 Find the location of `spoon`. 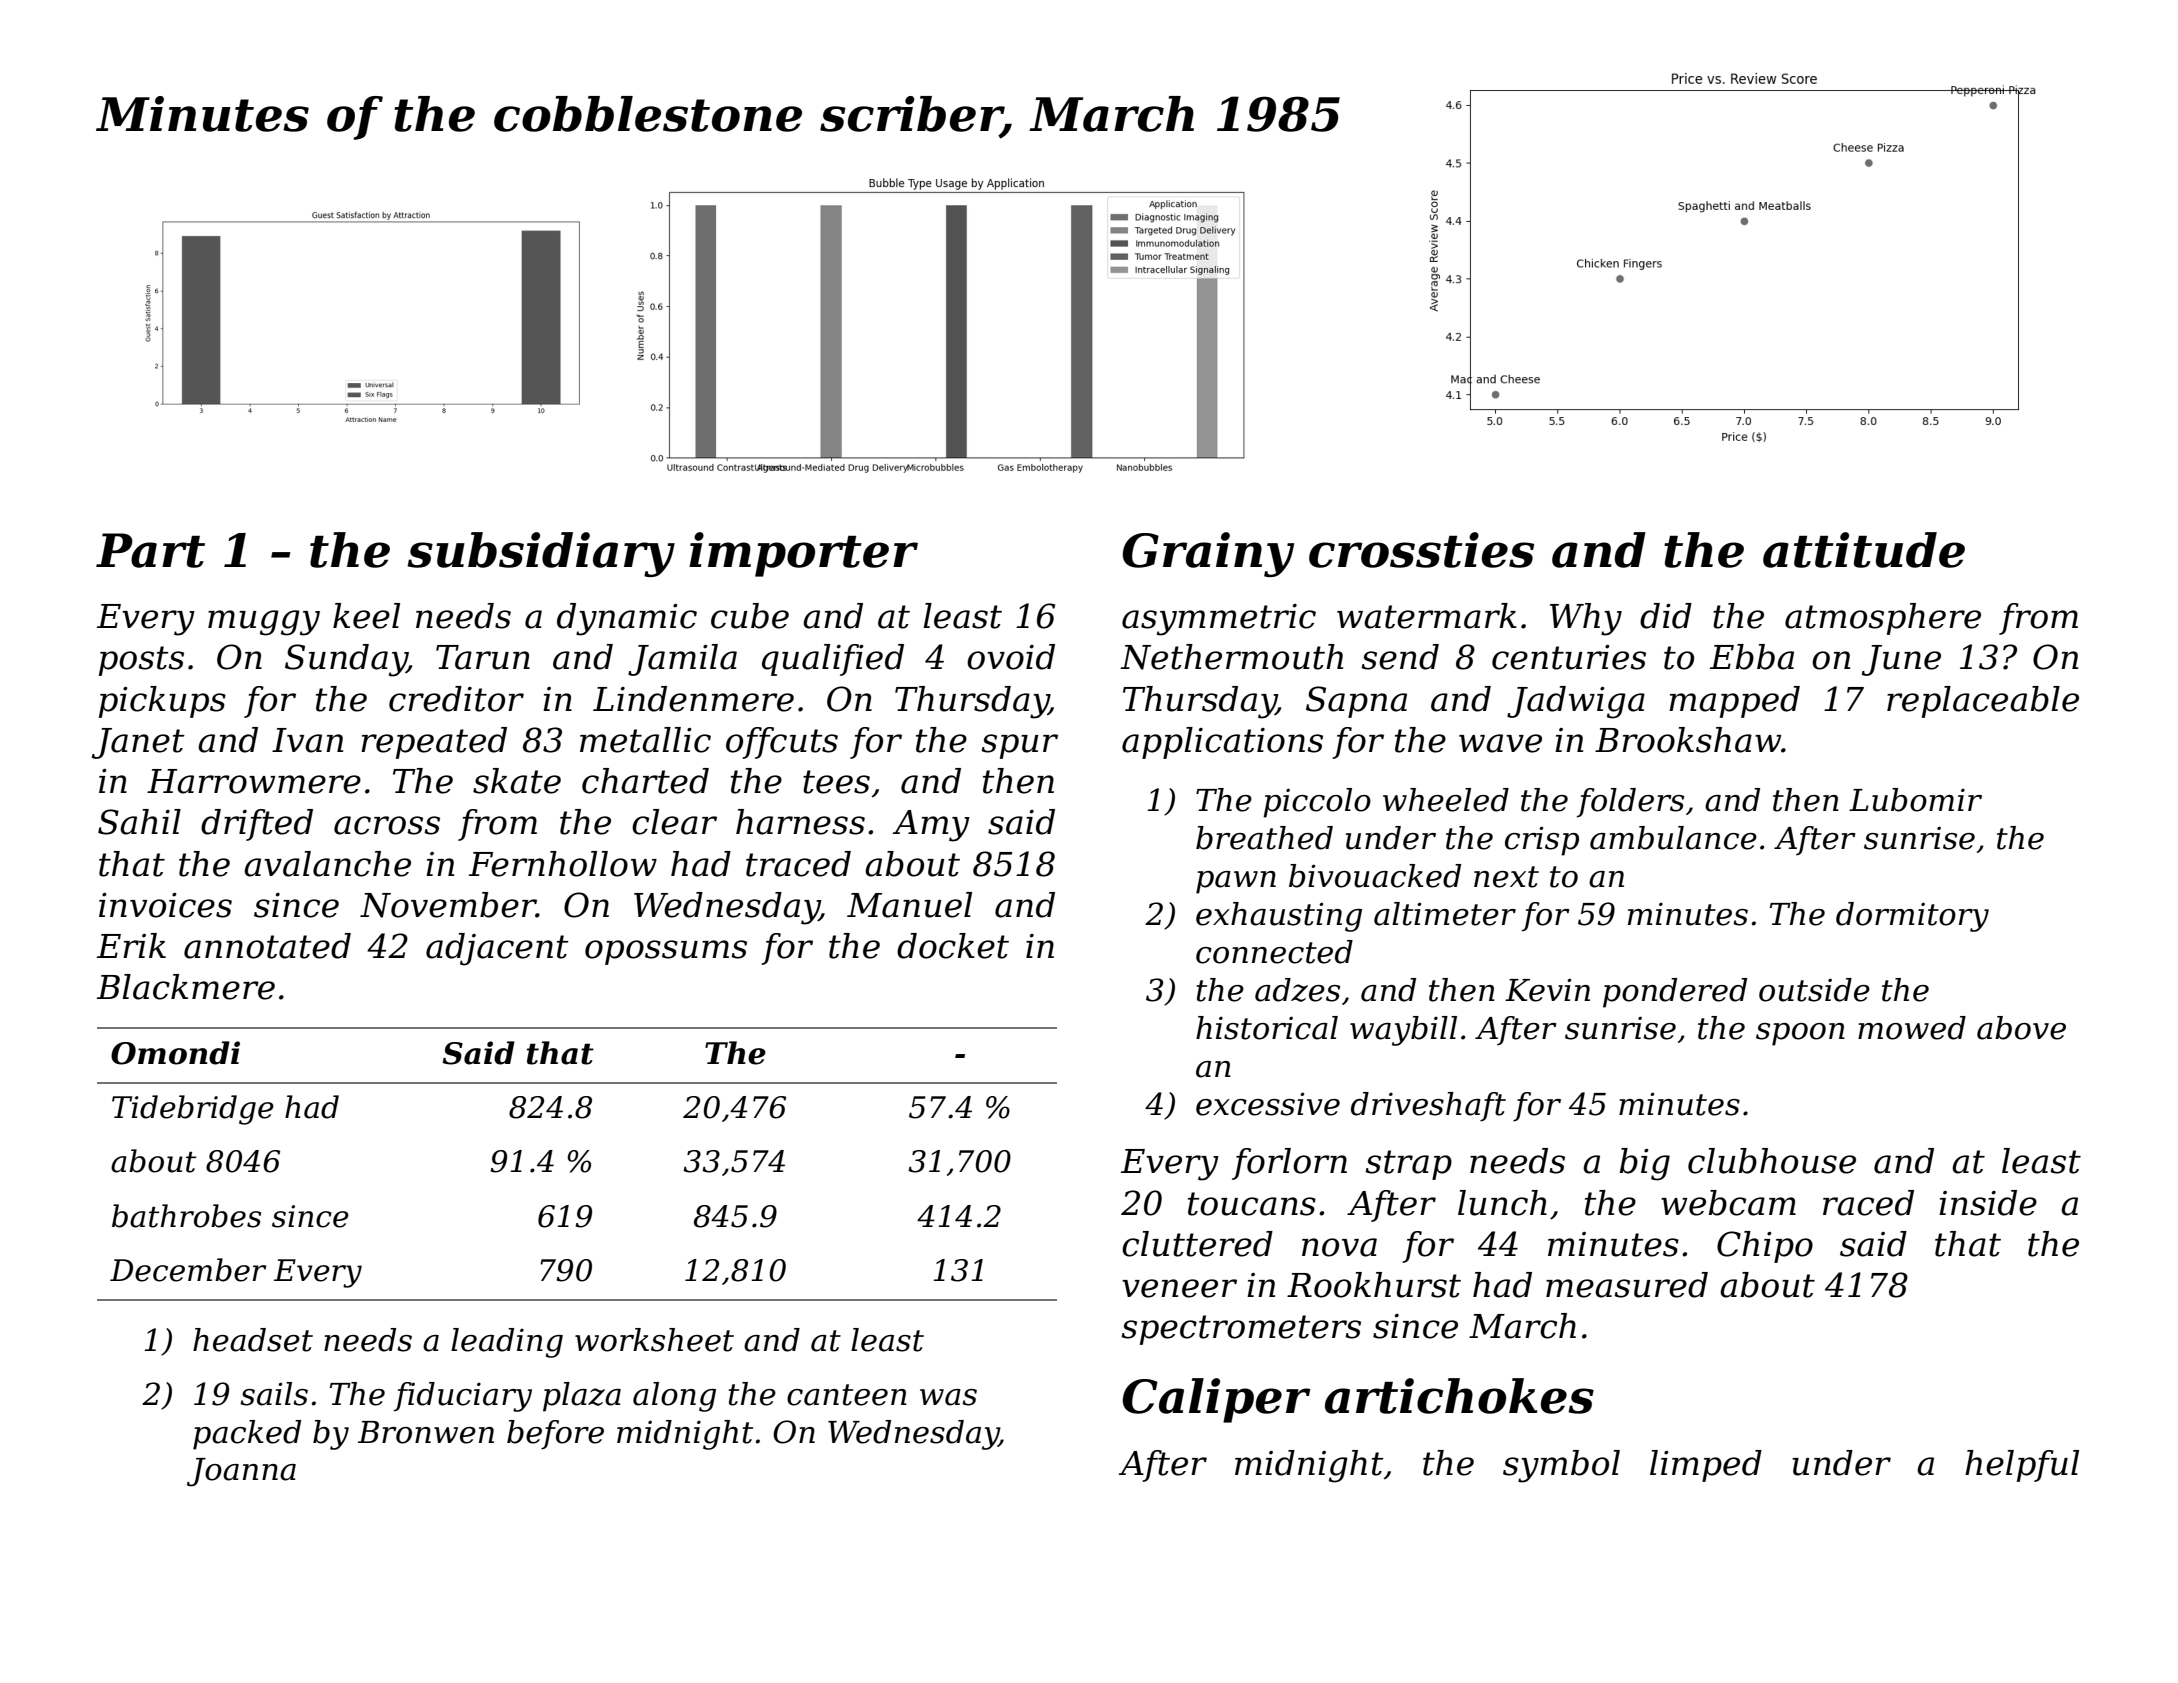

spoon is located at coordinates (1800, 1034).
